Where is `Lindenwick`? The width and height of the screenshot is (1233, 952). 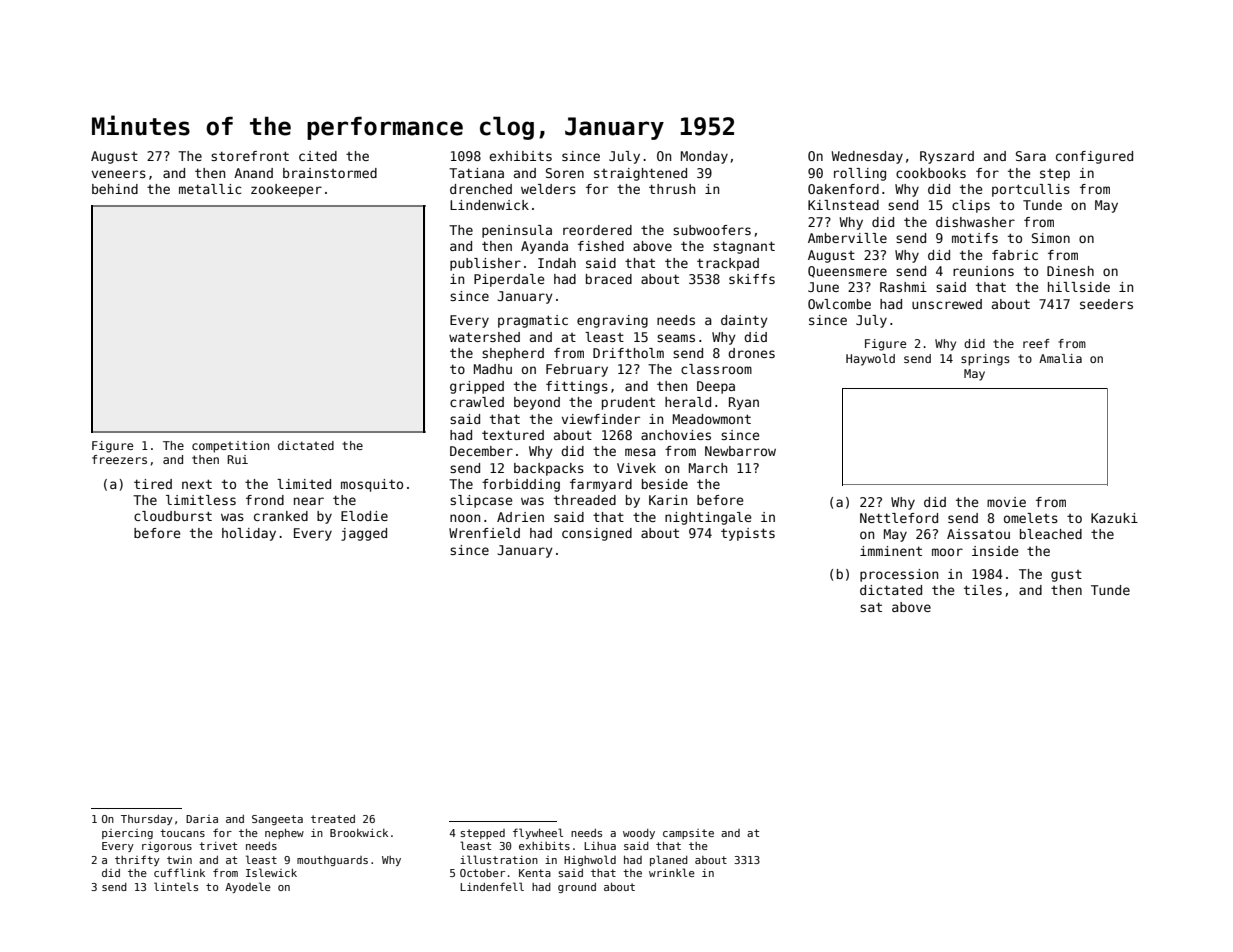 Lindenwick is located at coordinates (489, 205).
